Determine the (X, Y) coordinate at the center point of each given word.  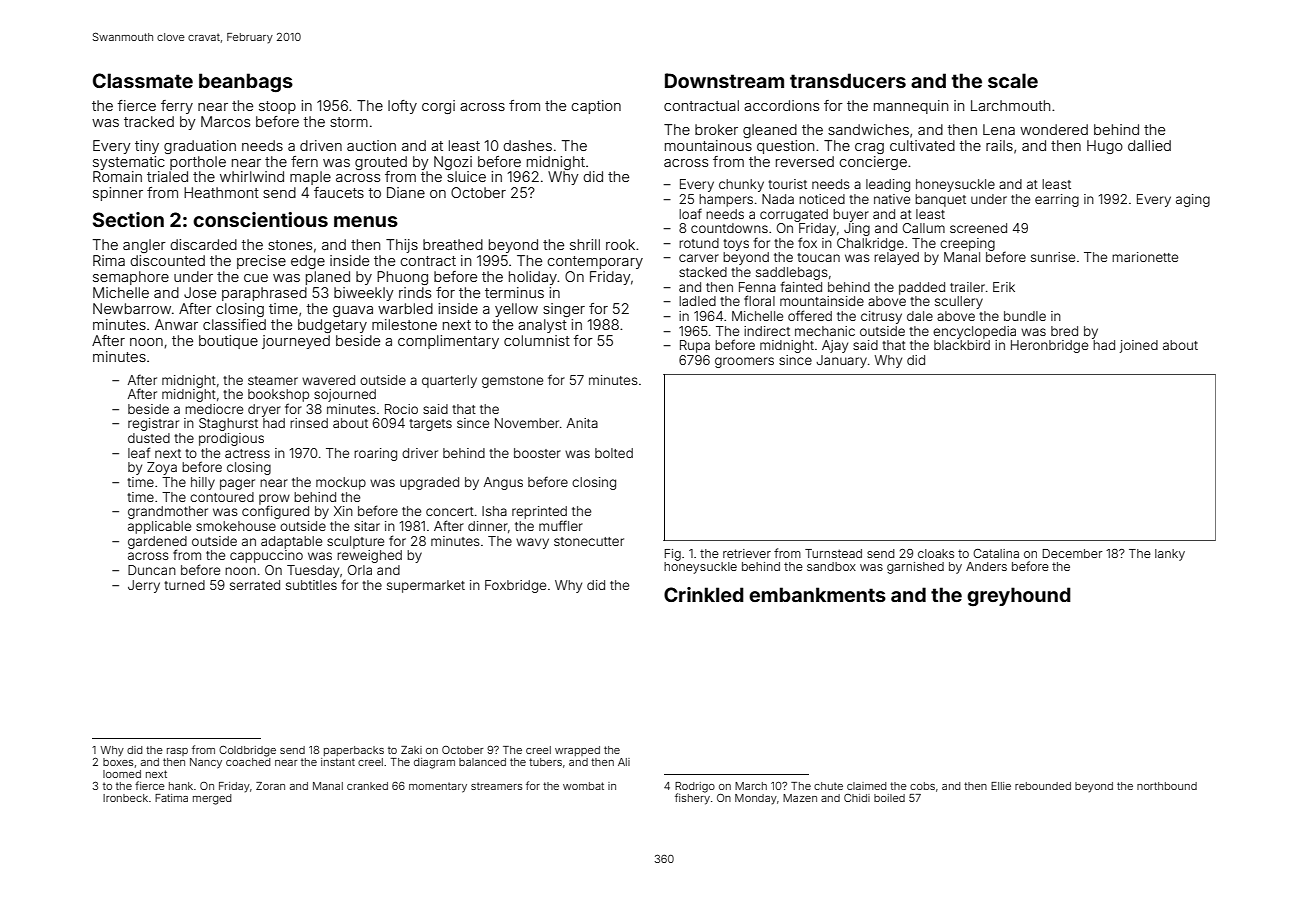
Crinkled (704, 594)
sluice (466, 176)
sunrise (1053, 257)
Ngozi (453, 163)
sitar (367, 526)
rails (999, 145)
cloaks (936, 553)
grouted (381, 163)
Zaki (411, 750)
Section (128, 219)
